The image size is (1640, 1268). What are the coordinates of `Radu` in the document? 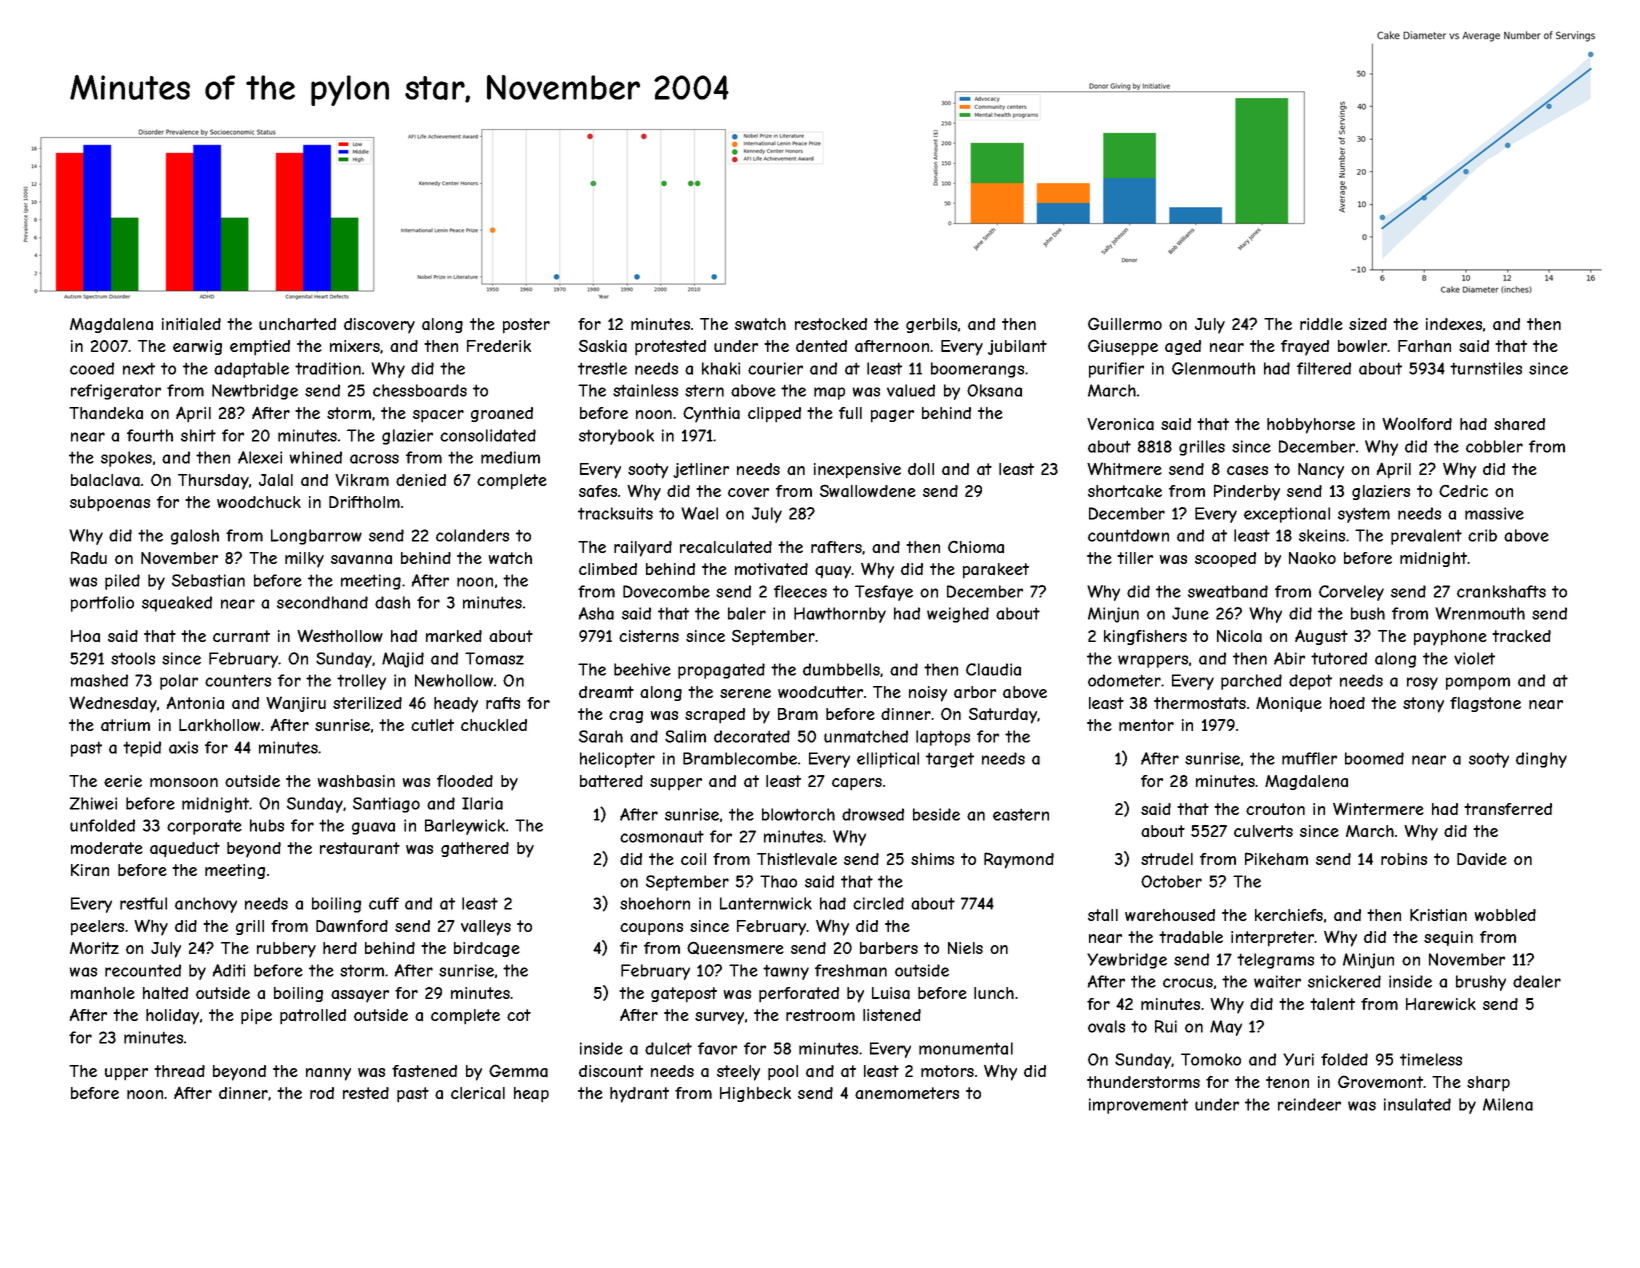 It's located at (89, 558).
